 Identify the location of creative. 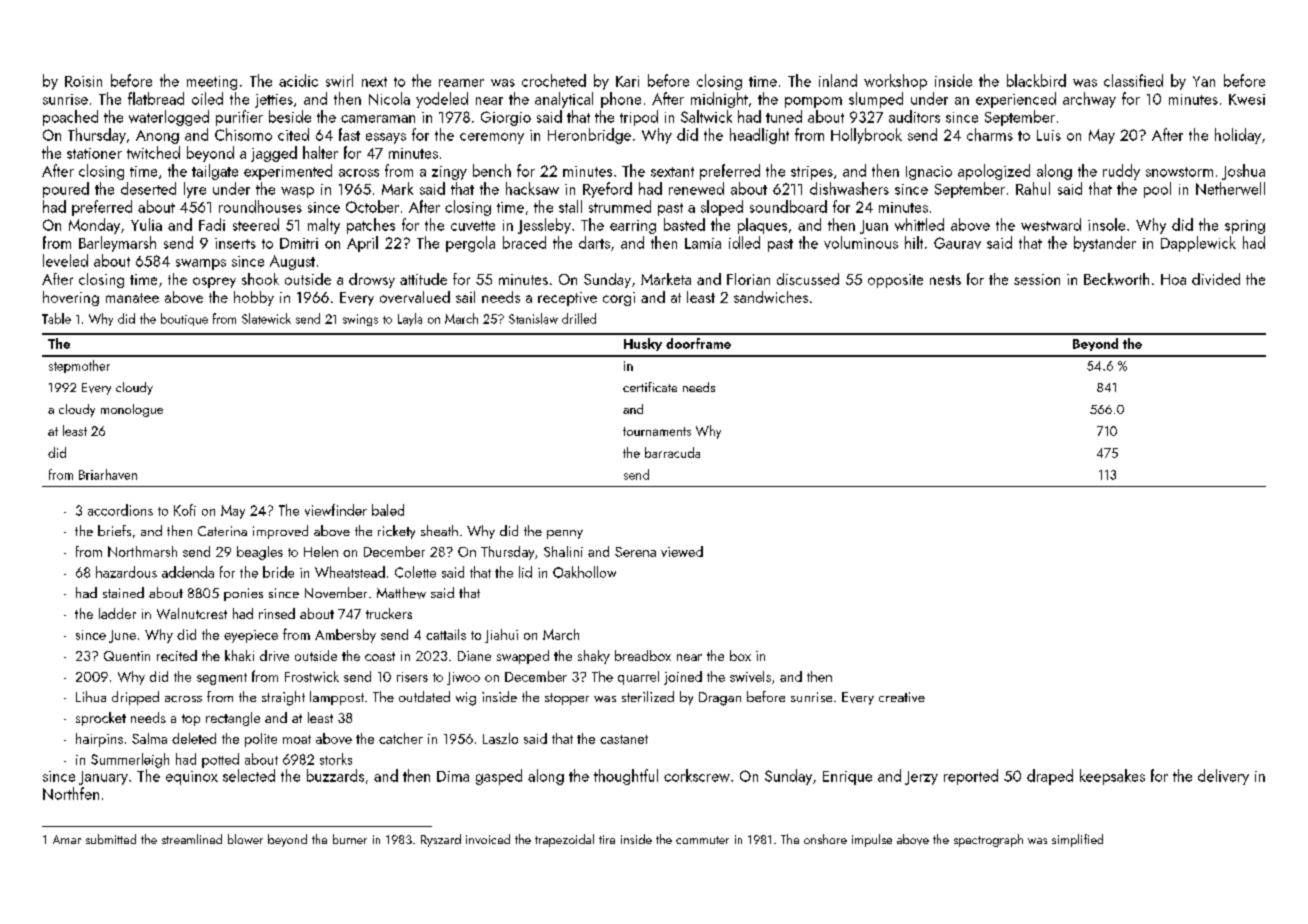
(902, 697).
